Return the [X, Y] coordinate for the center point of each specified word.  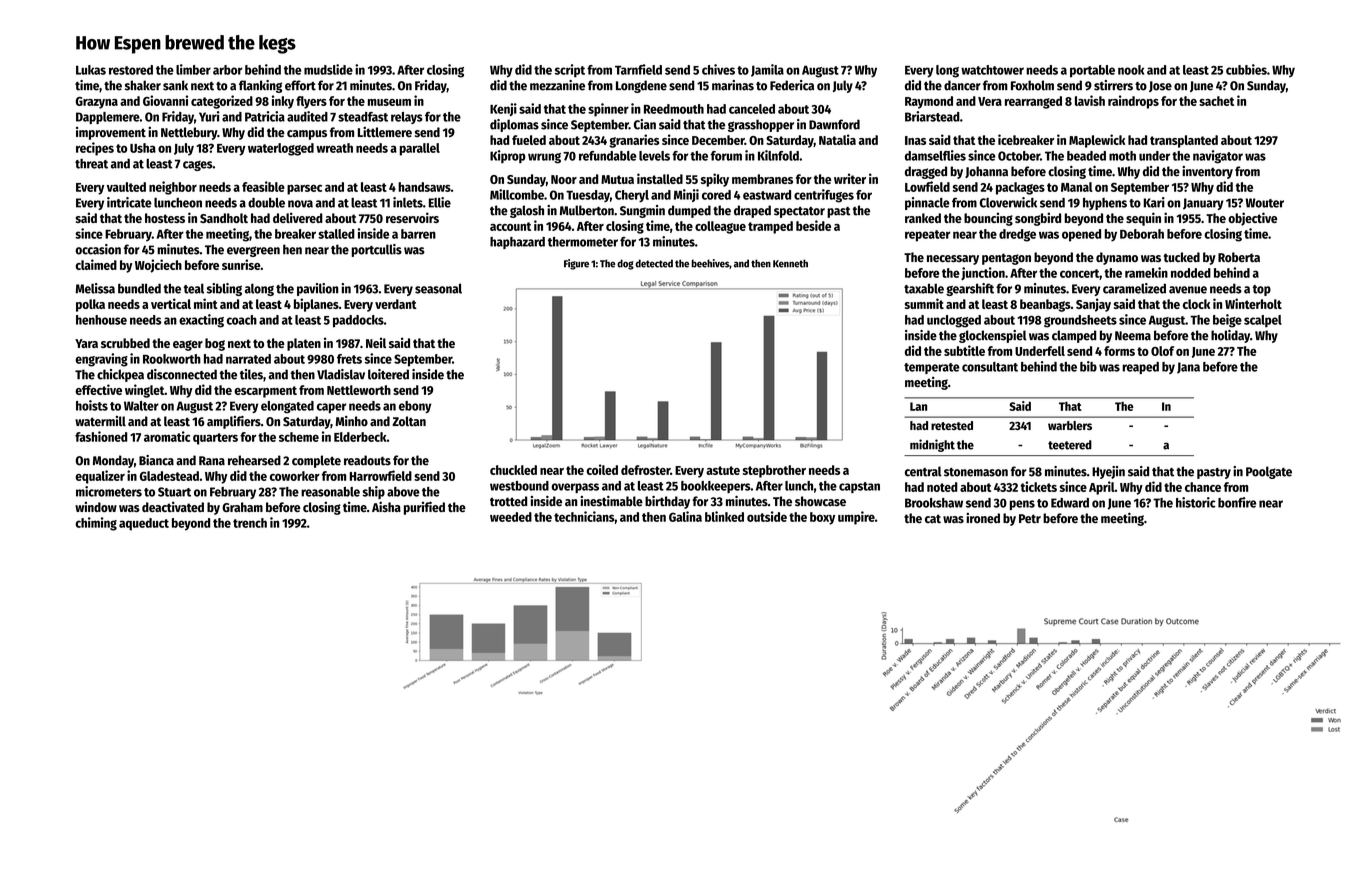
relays [407, 118]
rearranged [1033, 102]
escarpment [265, 392]
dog [625, 264]
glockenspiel [993, 336]
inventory [1207, 172]
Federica [792, 85]
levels [654, 156]
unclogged [954, 321]
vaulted [126, 187]
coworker [295, 476]
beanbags [1045, 305]
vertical [171, 303]
